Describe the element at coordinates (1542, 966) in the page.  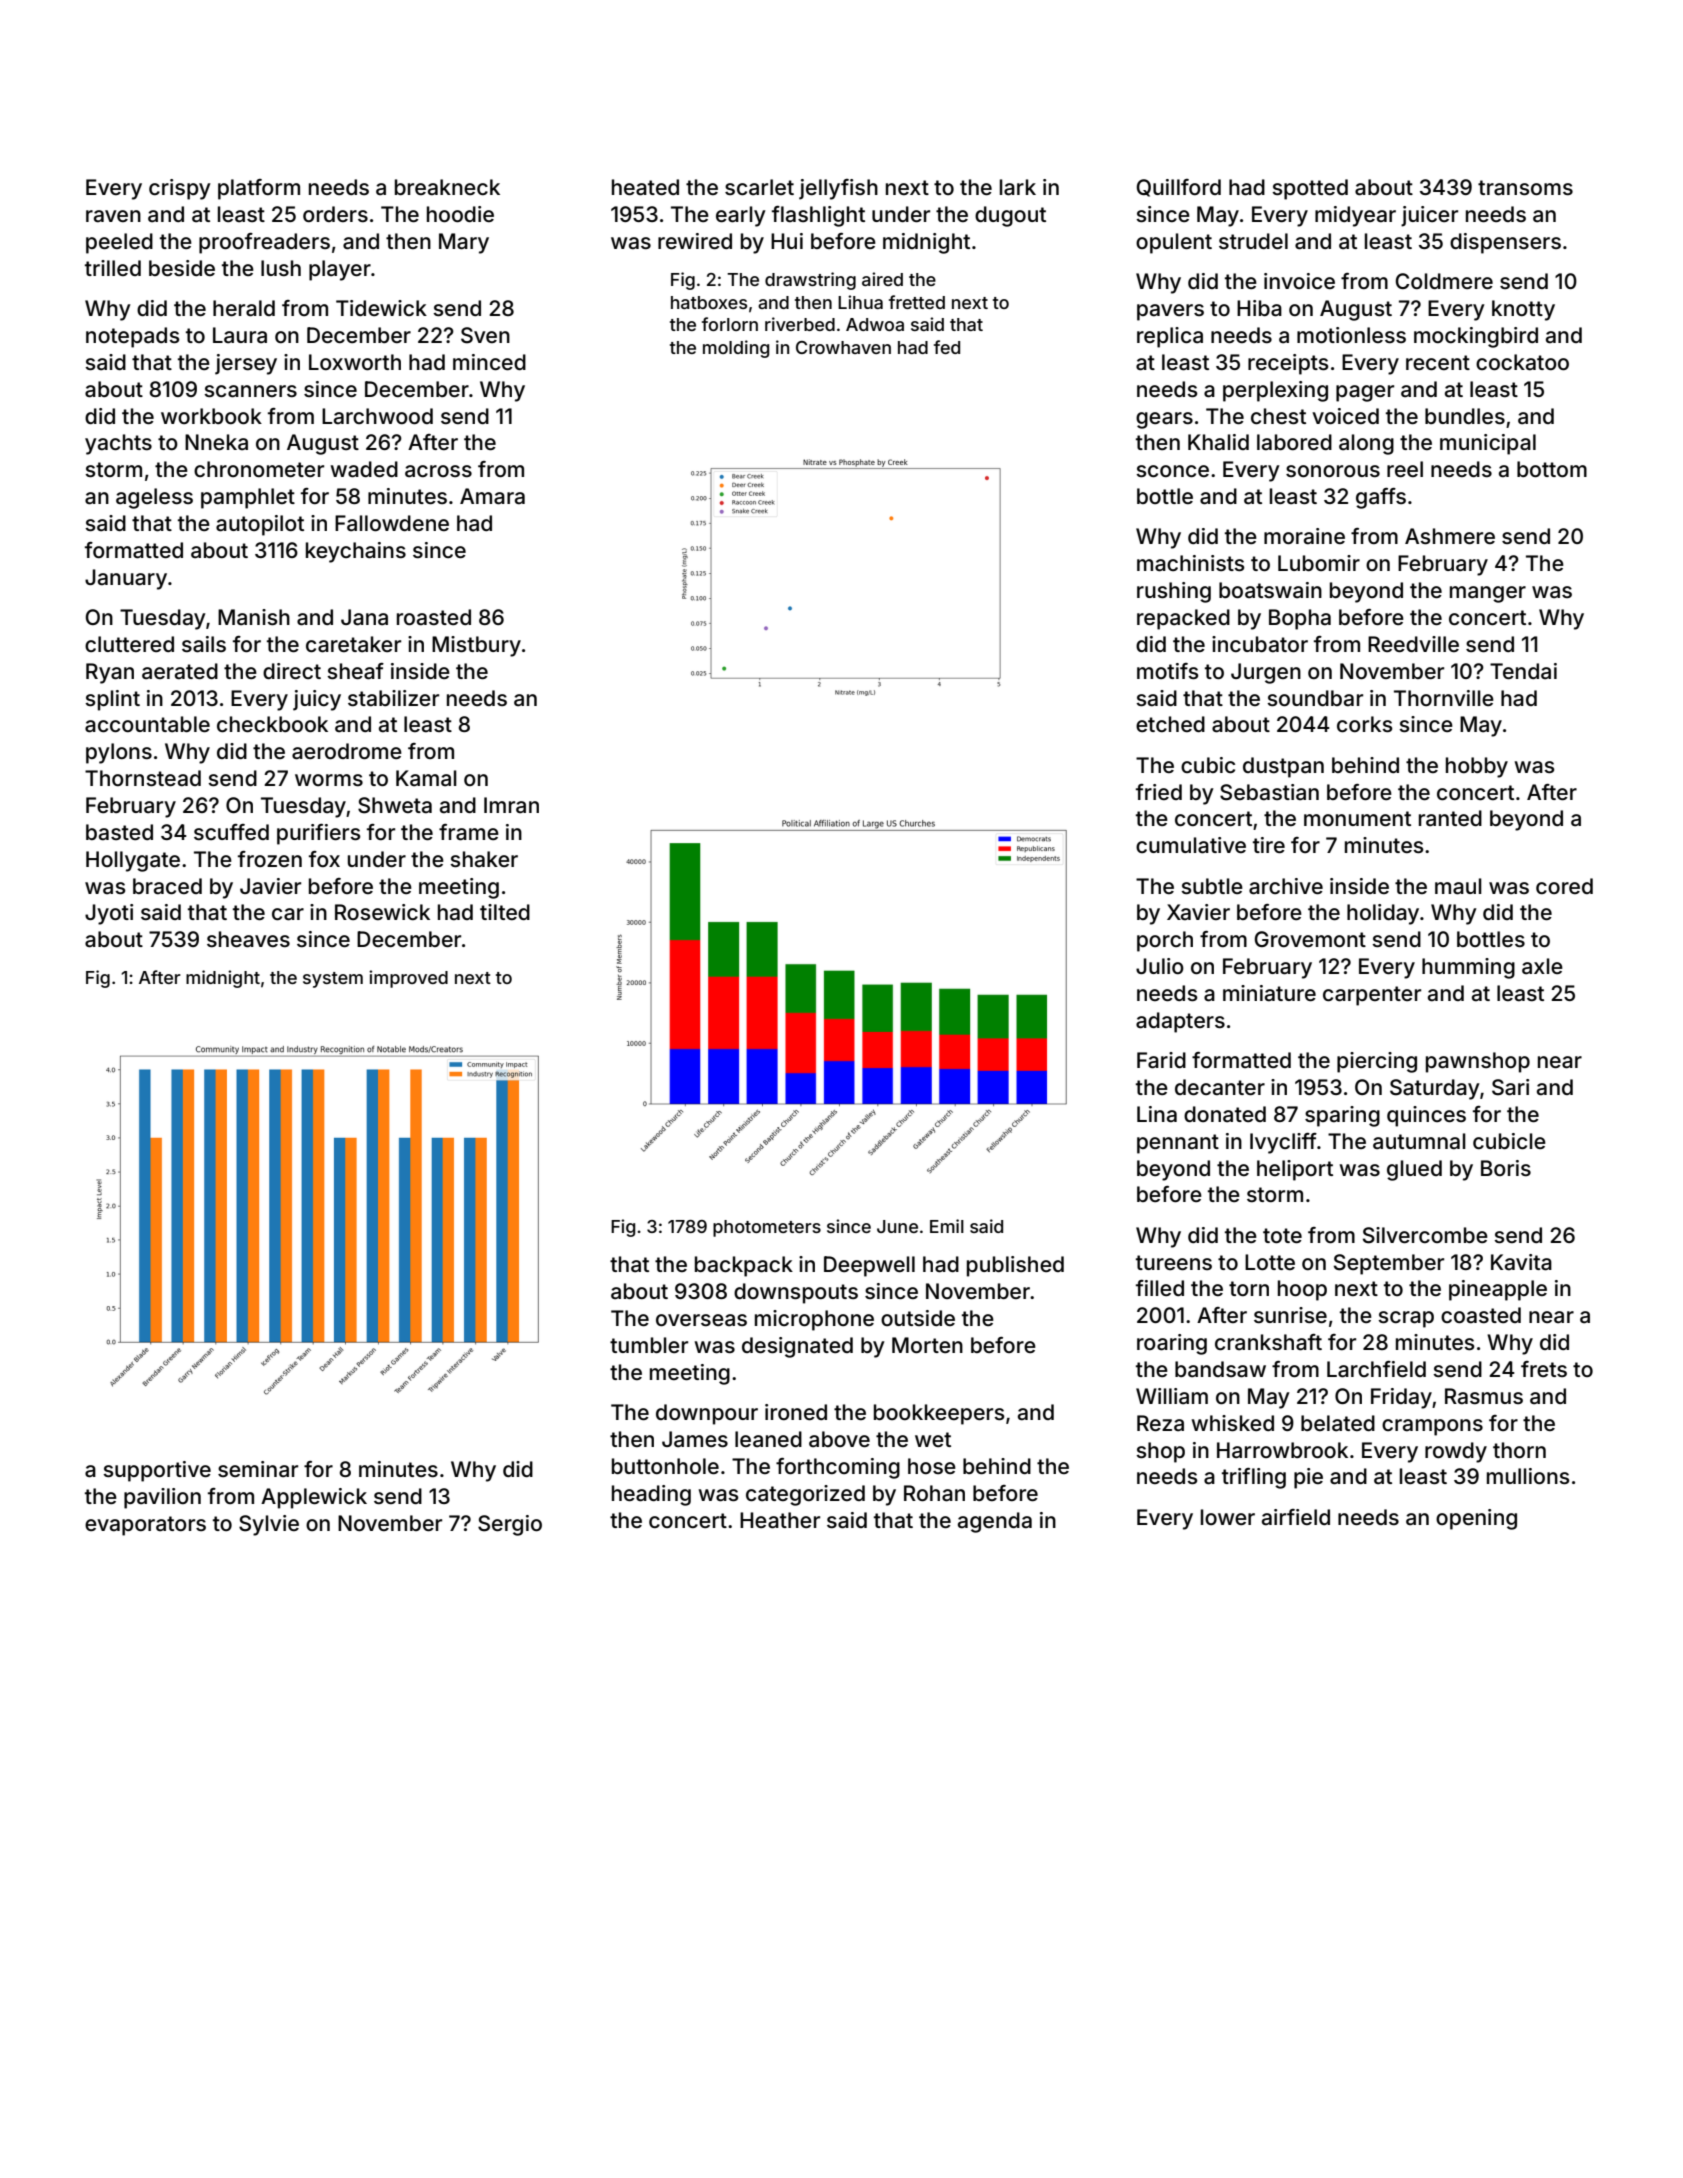
I see `axle` at that location.
